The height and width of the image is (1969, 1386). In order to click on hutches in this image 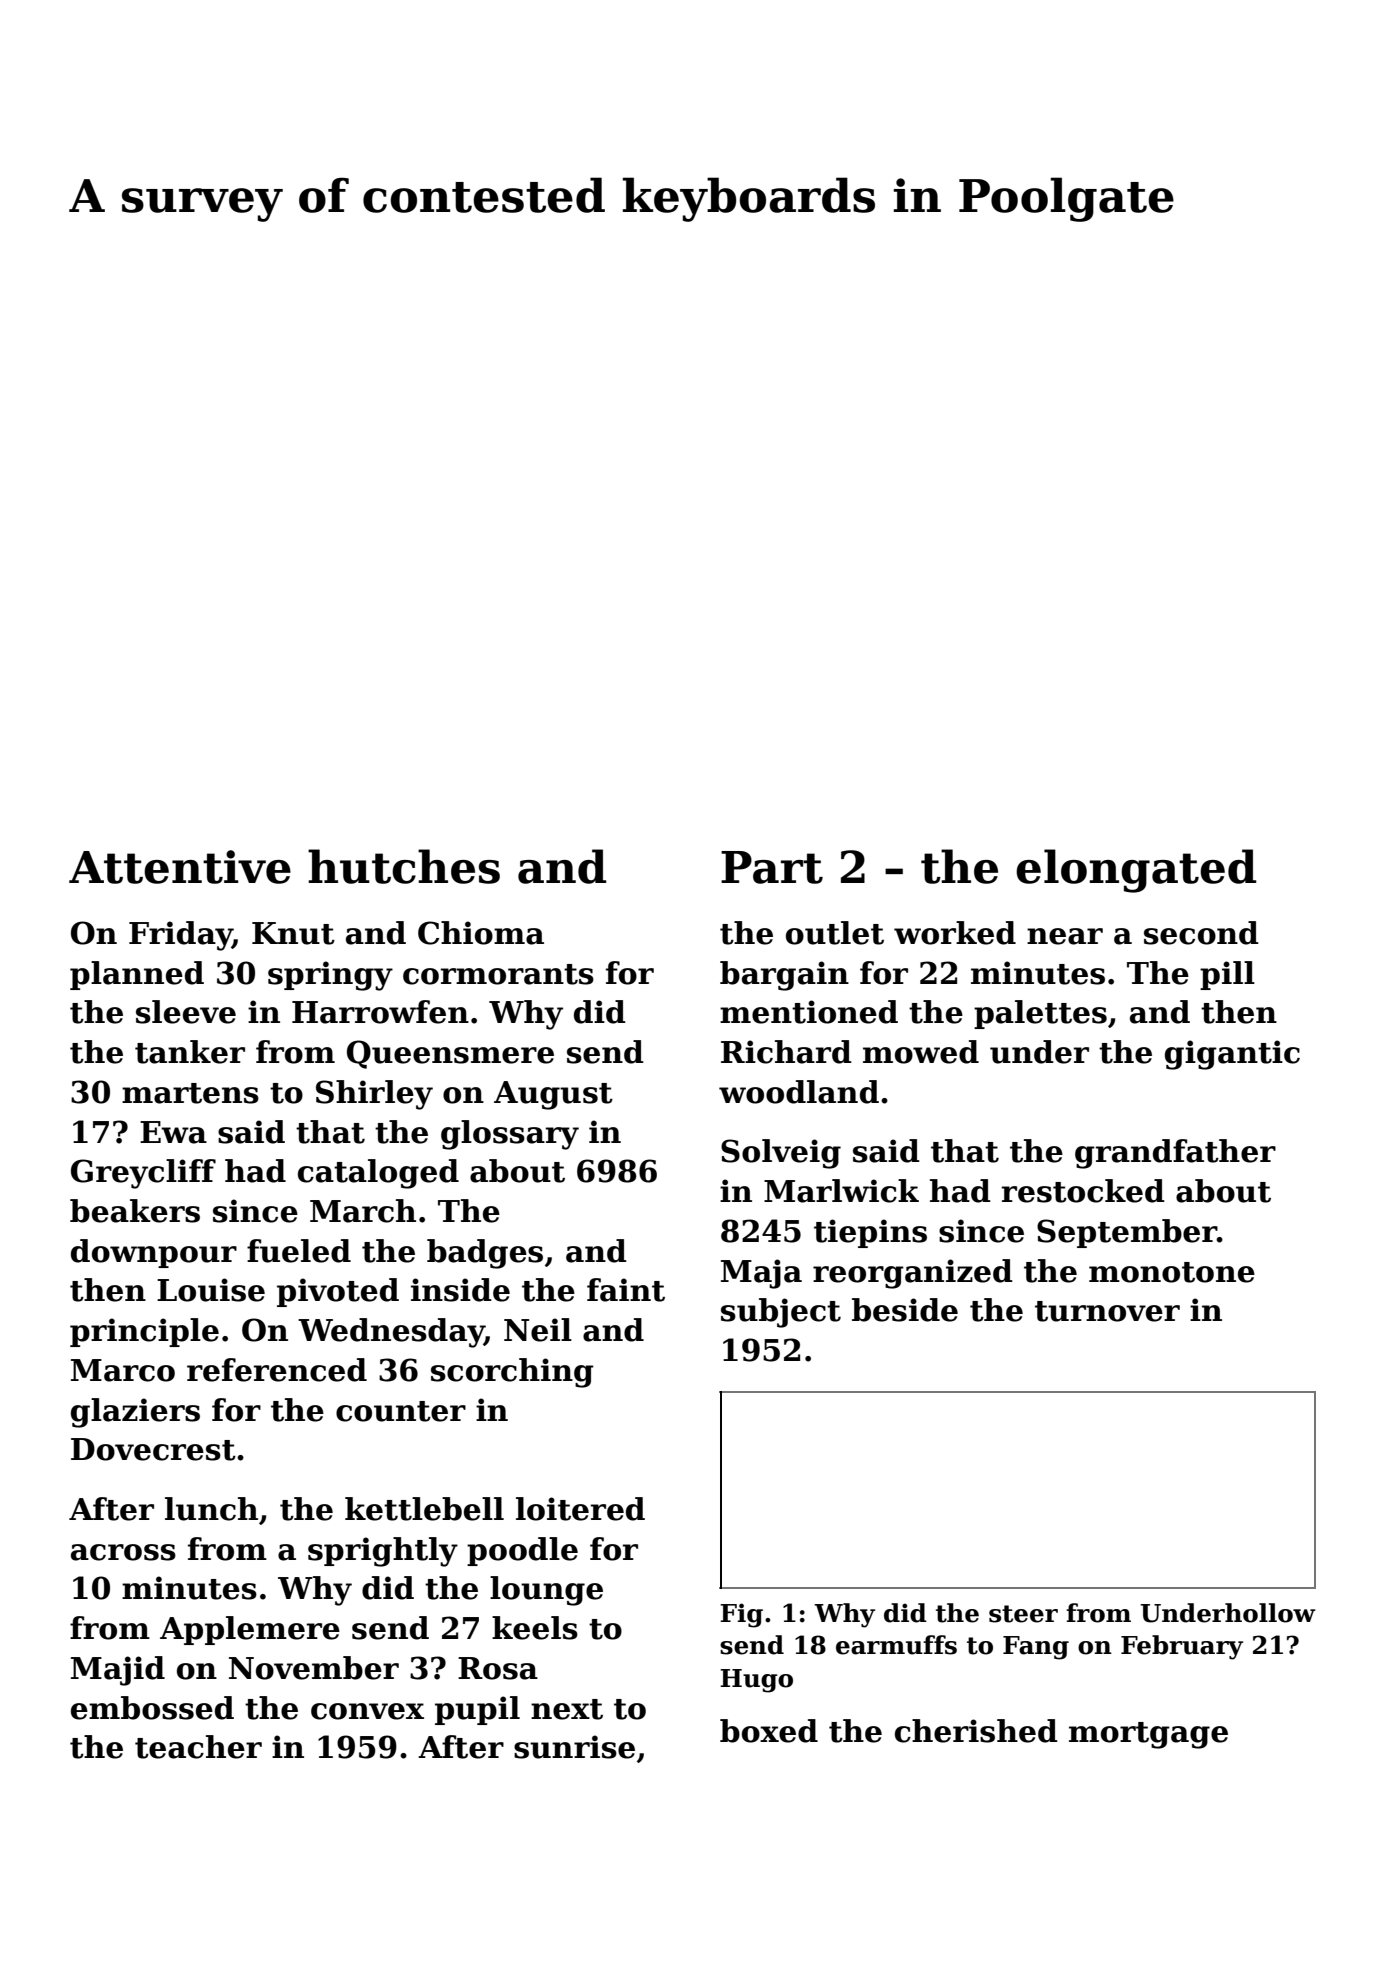, I will do `click(404, 866)`.
